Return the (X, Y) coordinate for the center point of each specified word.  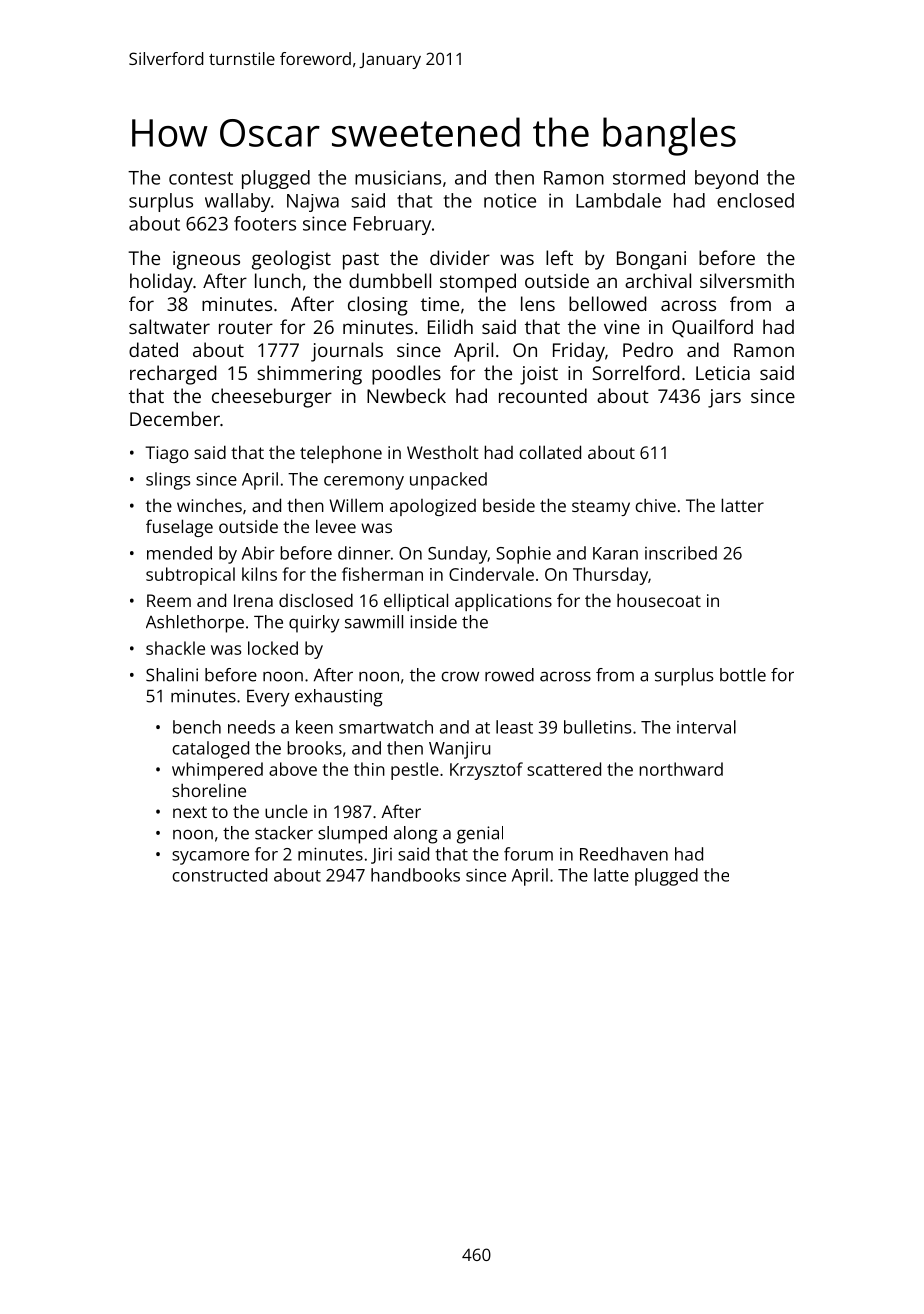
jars (724, 398)
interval (706, 727)
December (175, 418)
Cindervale (491, 574)
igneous (206, 260)
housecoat (659, 600)
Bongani (651, 260)
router (246, 327)
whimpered (217, 771)
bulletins (597, 727)
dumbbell (390, 280)
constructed (220, 875)
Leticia (723, 373)
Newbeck (406, 395)
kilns (259, 574)
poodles (406, 375)
